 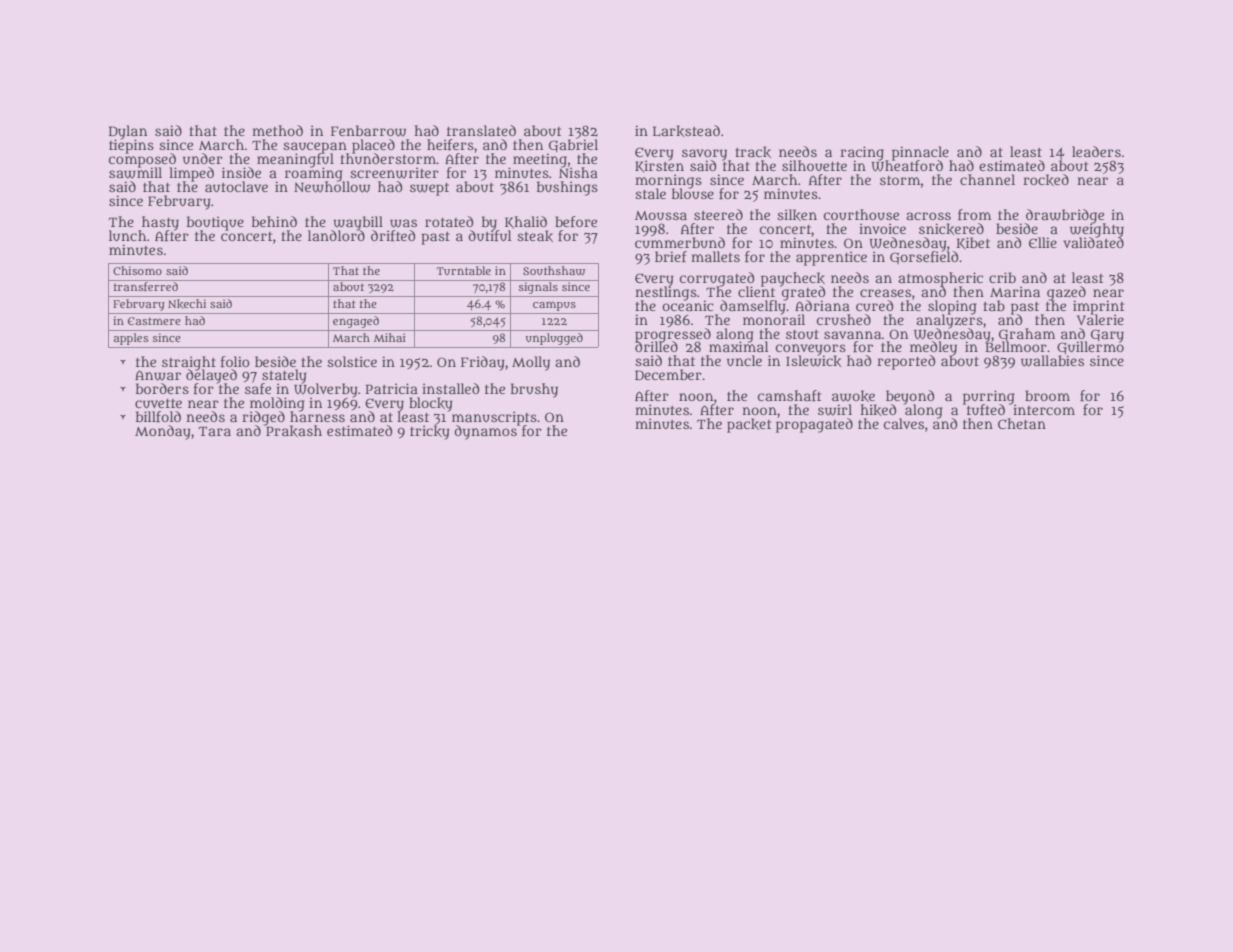 I want to click on method, so click(x=277, y=130).
